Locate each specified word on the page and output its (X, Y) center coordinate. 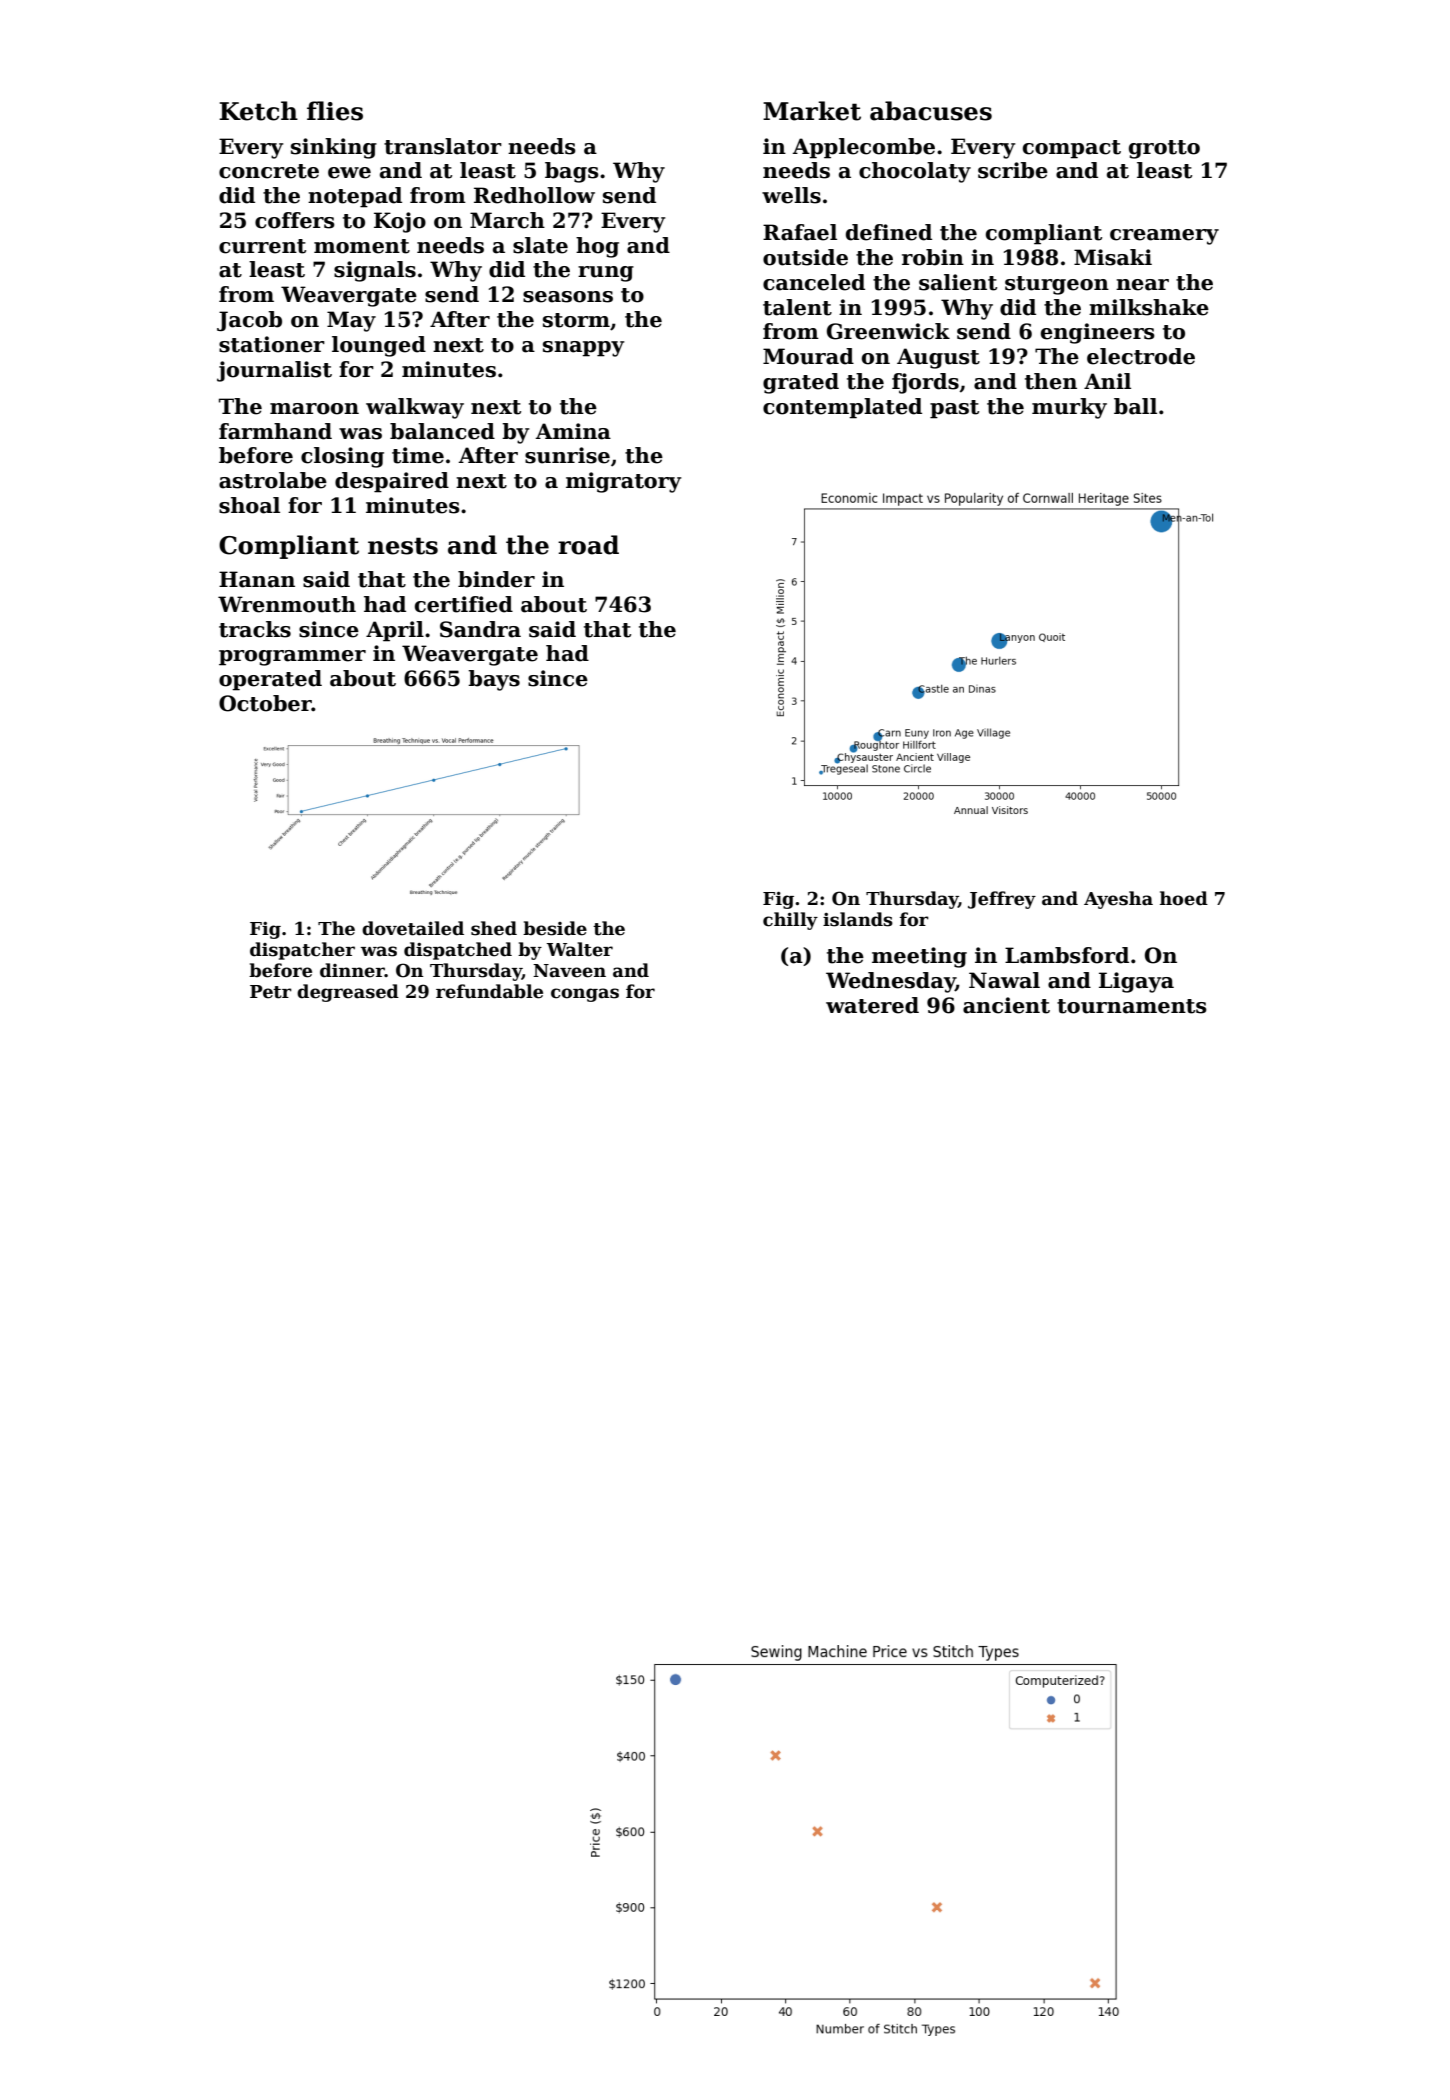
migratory (624, 482)
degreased (348, 993)
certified (464, 604)
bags (572, 172)
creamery (1164, 237)
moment (362, 246)
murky (1069, 408)
